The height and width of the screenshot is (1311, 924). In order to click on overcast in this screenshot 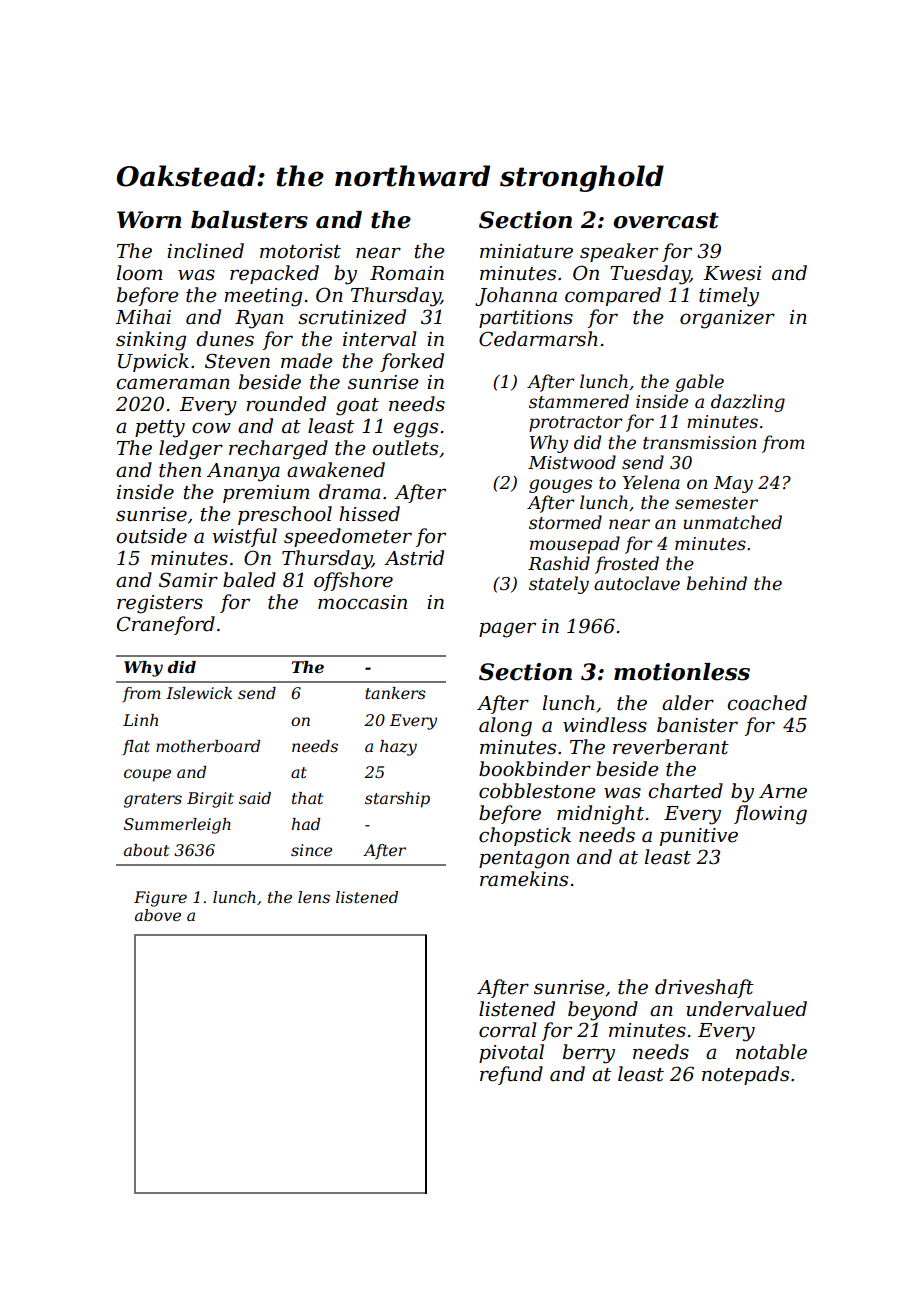, I will do `click(666, 220)`.
